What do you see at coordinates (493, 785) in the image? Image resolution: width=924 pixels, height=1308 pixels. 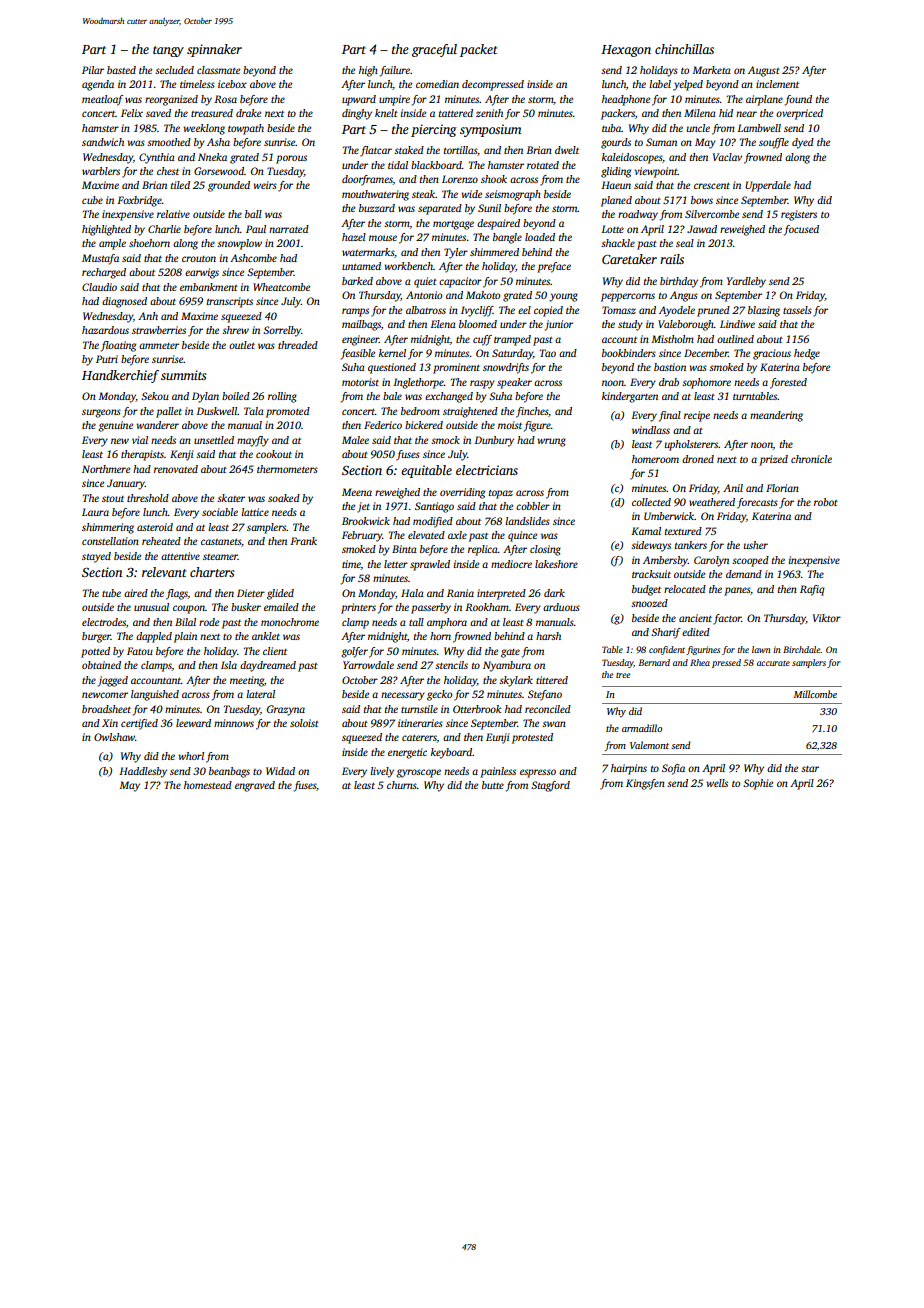 I see `butte` at bounding box center [493, 785].
